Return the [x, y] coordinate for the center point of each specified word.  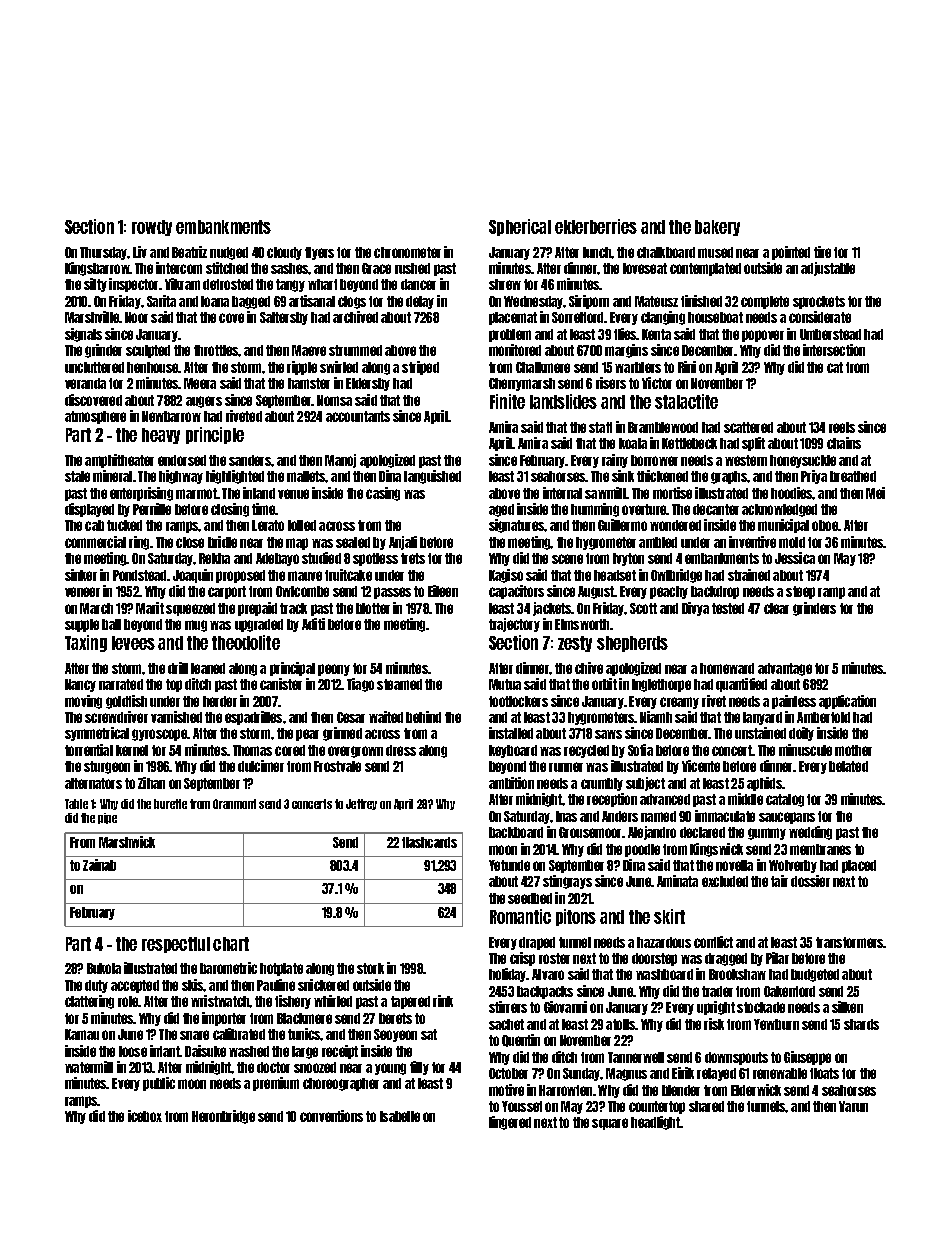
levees [133, 643]
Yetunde [509, 865]
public [159, 1084]
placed [859, 866]
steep [800, 592]
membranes [820, 849]
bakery [717, 228]
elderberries [596, 226]
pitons [576, 917]
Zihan [151, 783]
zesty [575, 644]
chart [231, 944]
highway [181, 477]
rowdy [152, 228]
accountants [358, 416]
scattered [748, 427]
